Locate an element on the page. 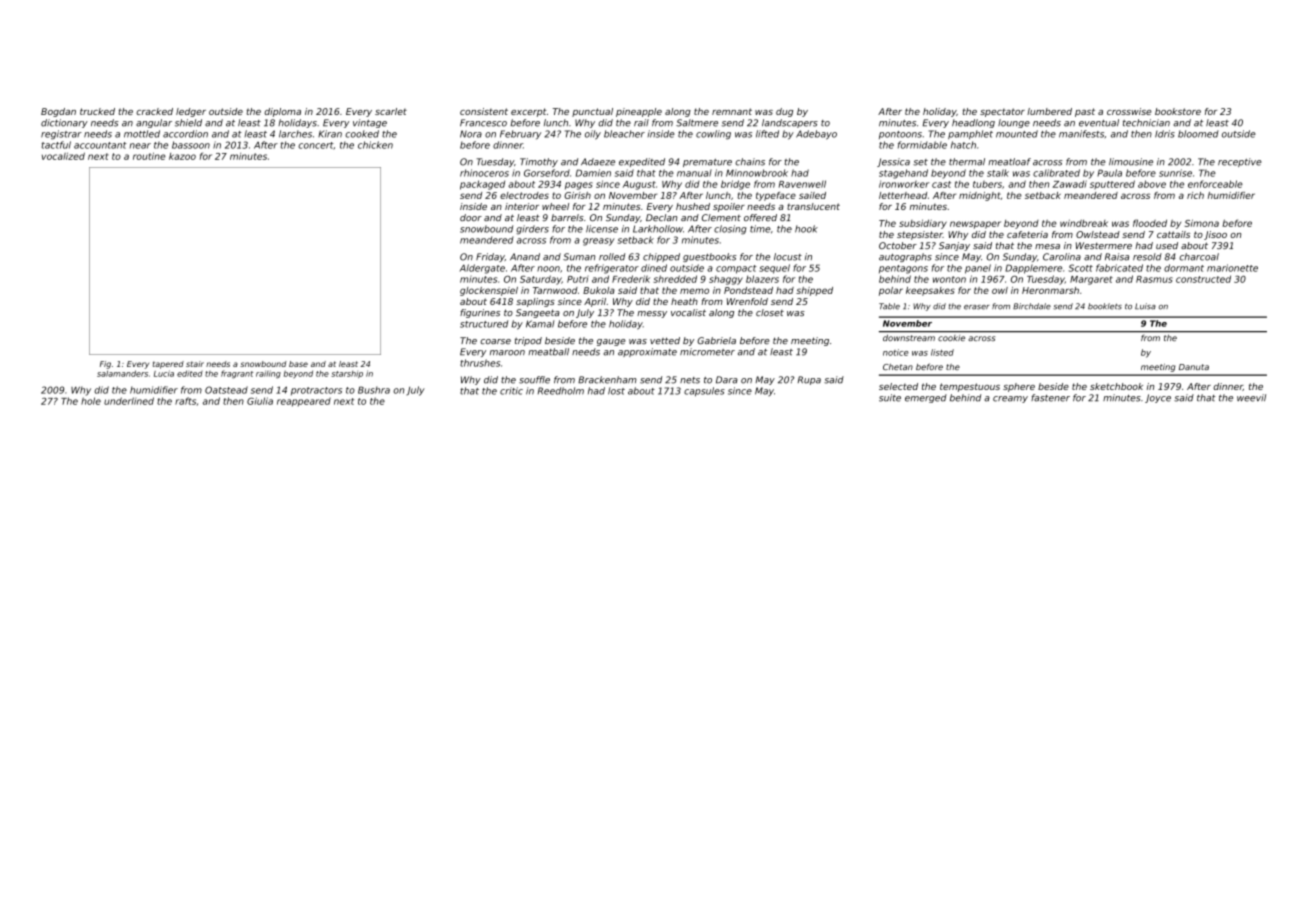  excerpt is located at coordinates (529, 112).
